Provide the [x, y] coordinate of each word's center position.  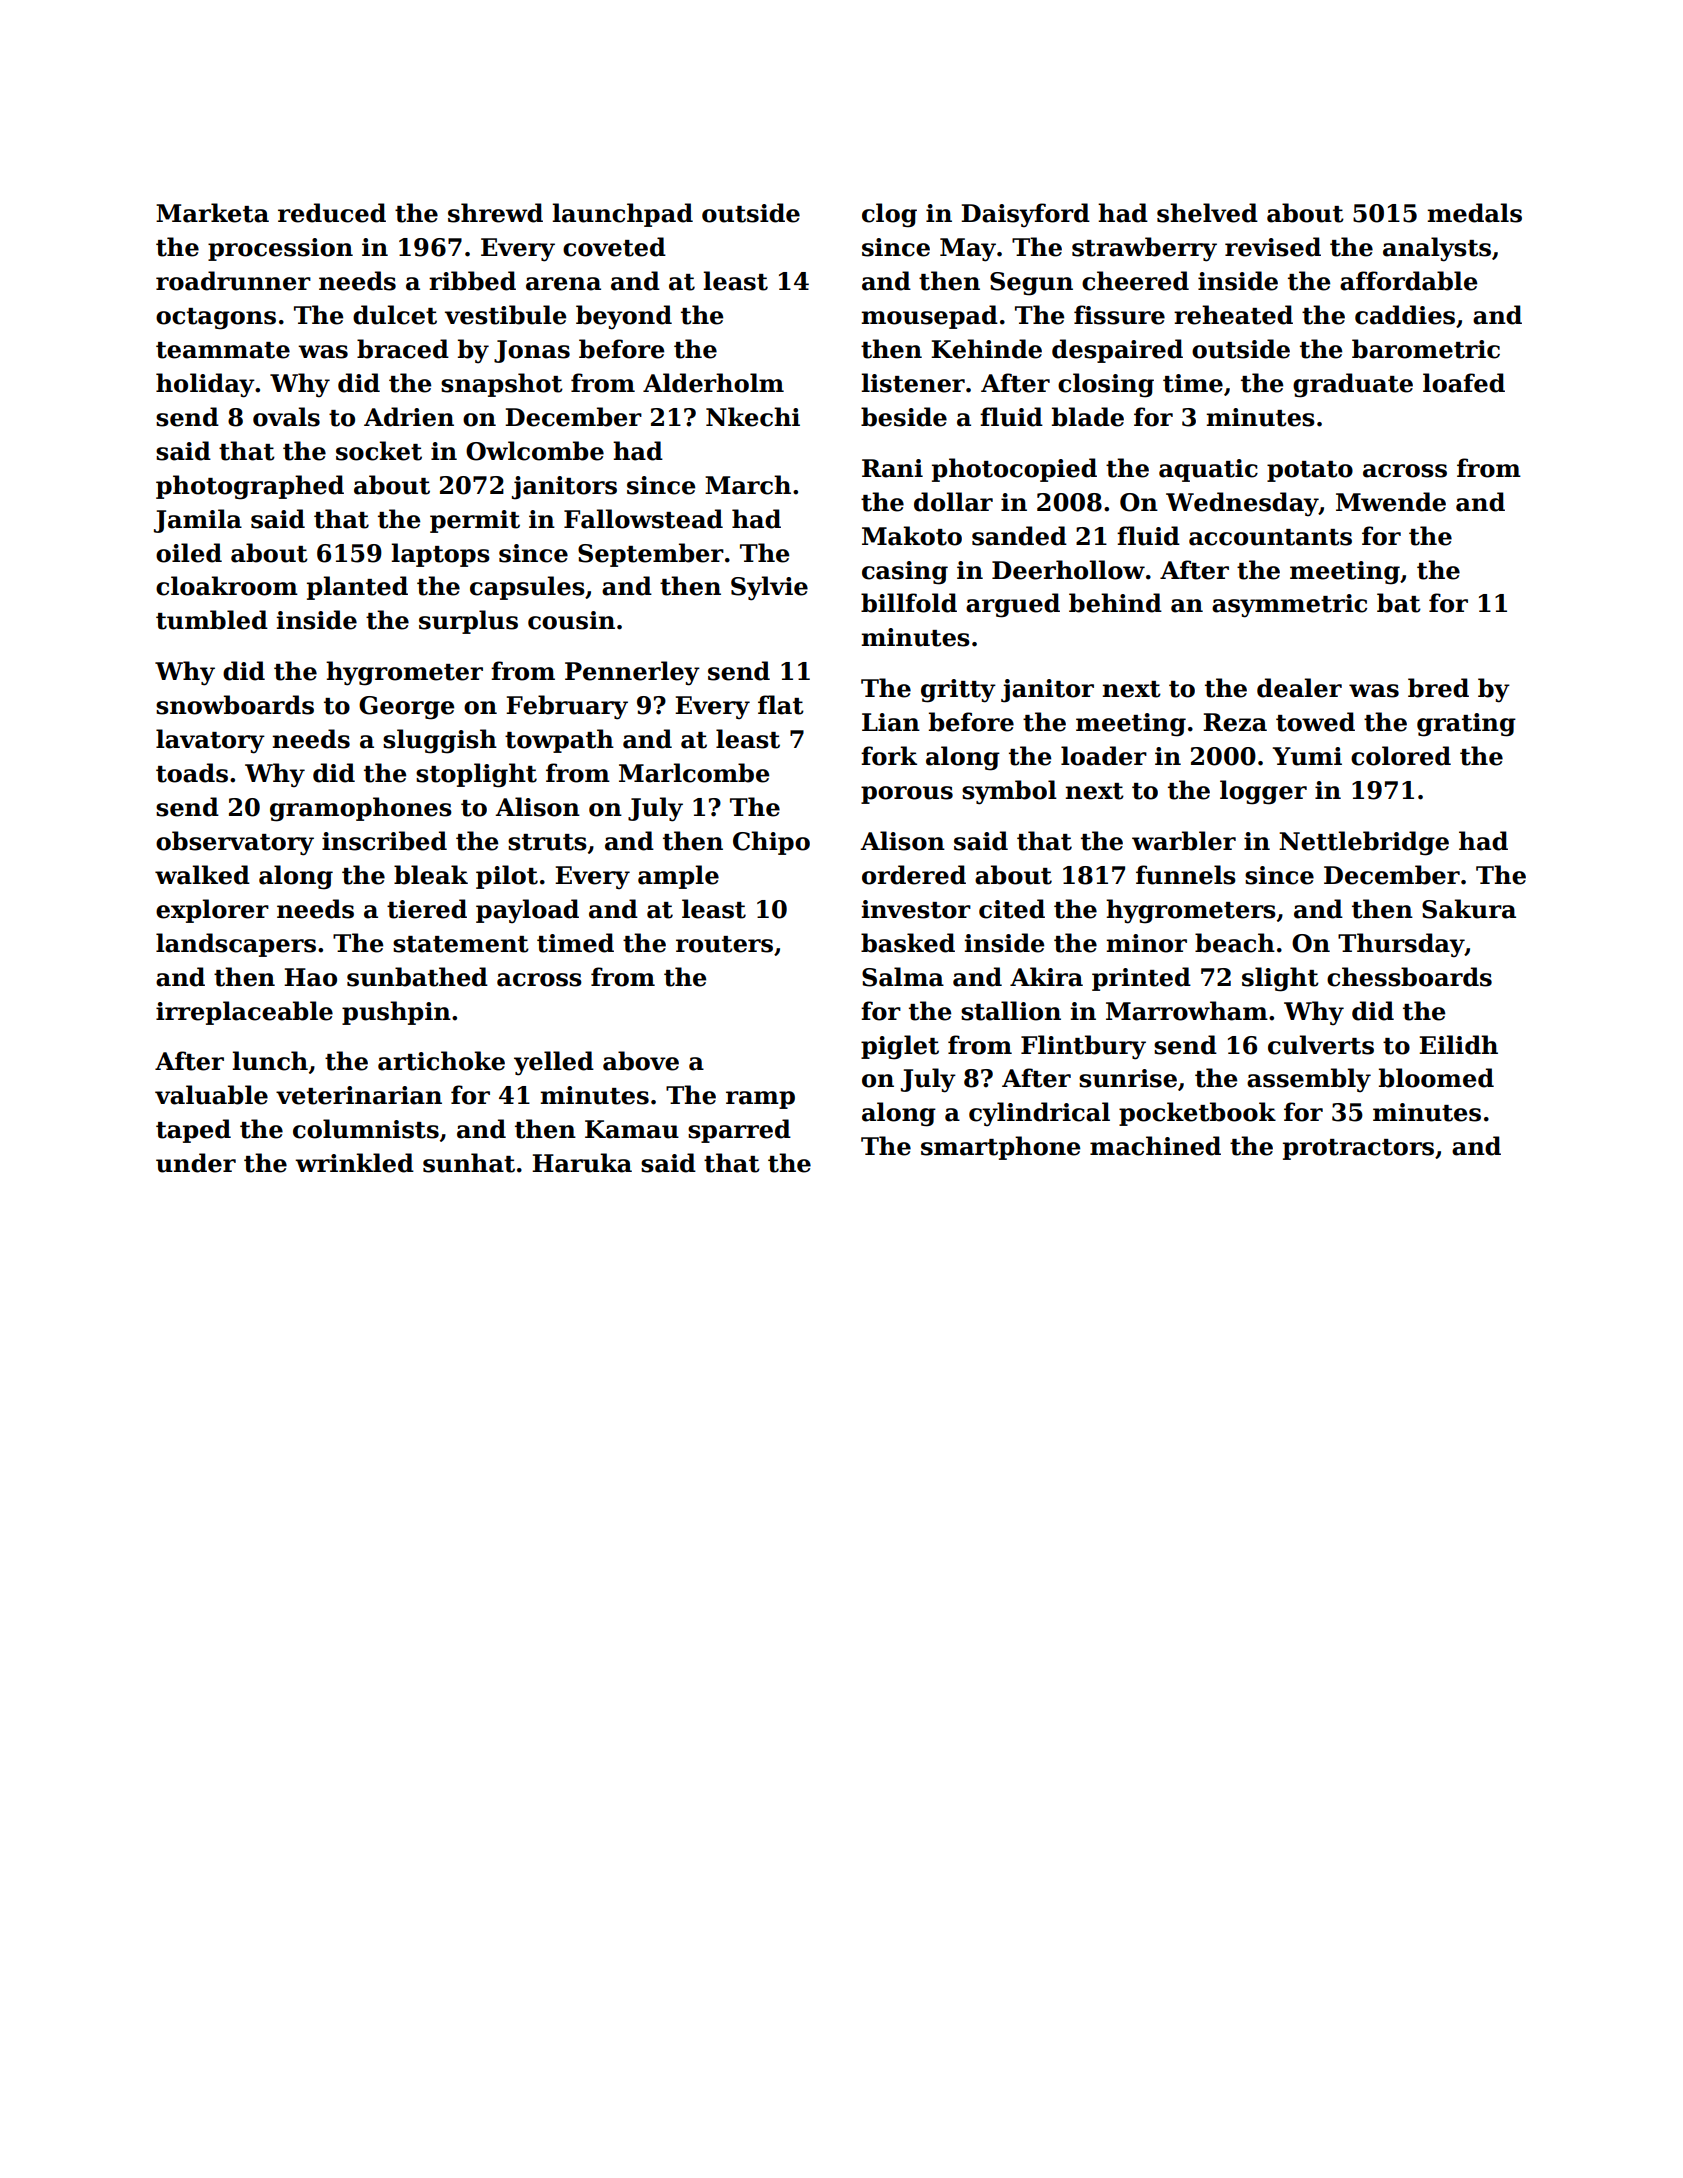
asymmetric [1289, 606]
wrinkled [354, 1163]
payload [527, 911]
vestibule [505, 315]
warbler [1184, 841]
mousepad [929, 317]
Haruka [582, 1163]
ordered [914, 875]
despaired [1117, 351]
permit [475, 521]
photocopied [1014, 470]
